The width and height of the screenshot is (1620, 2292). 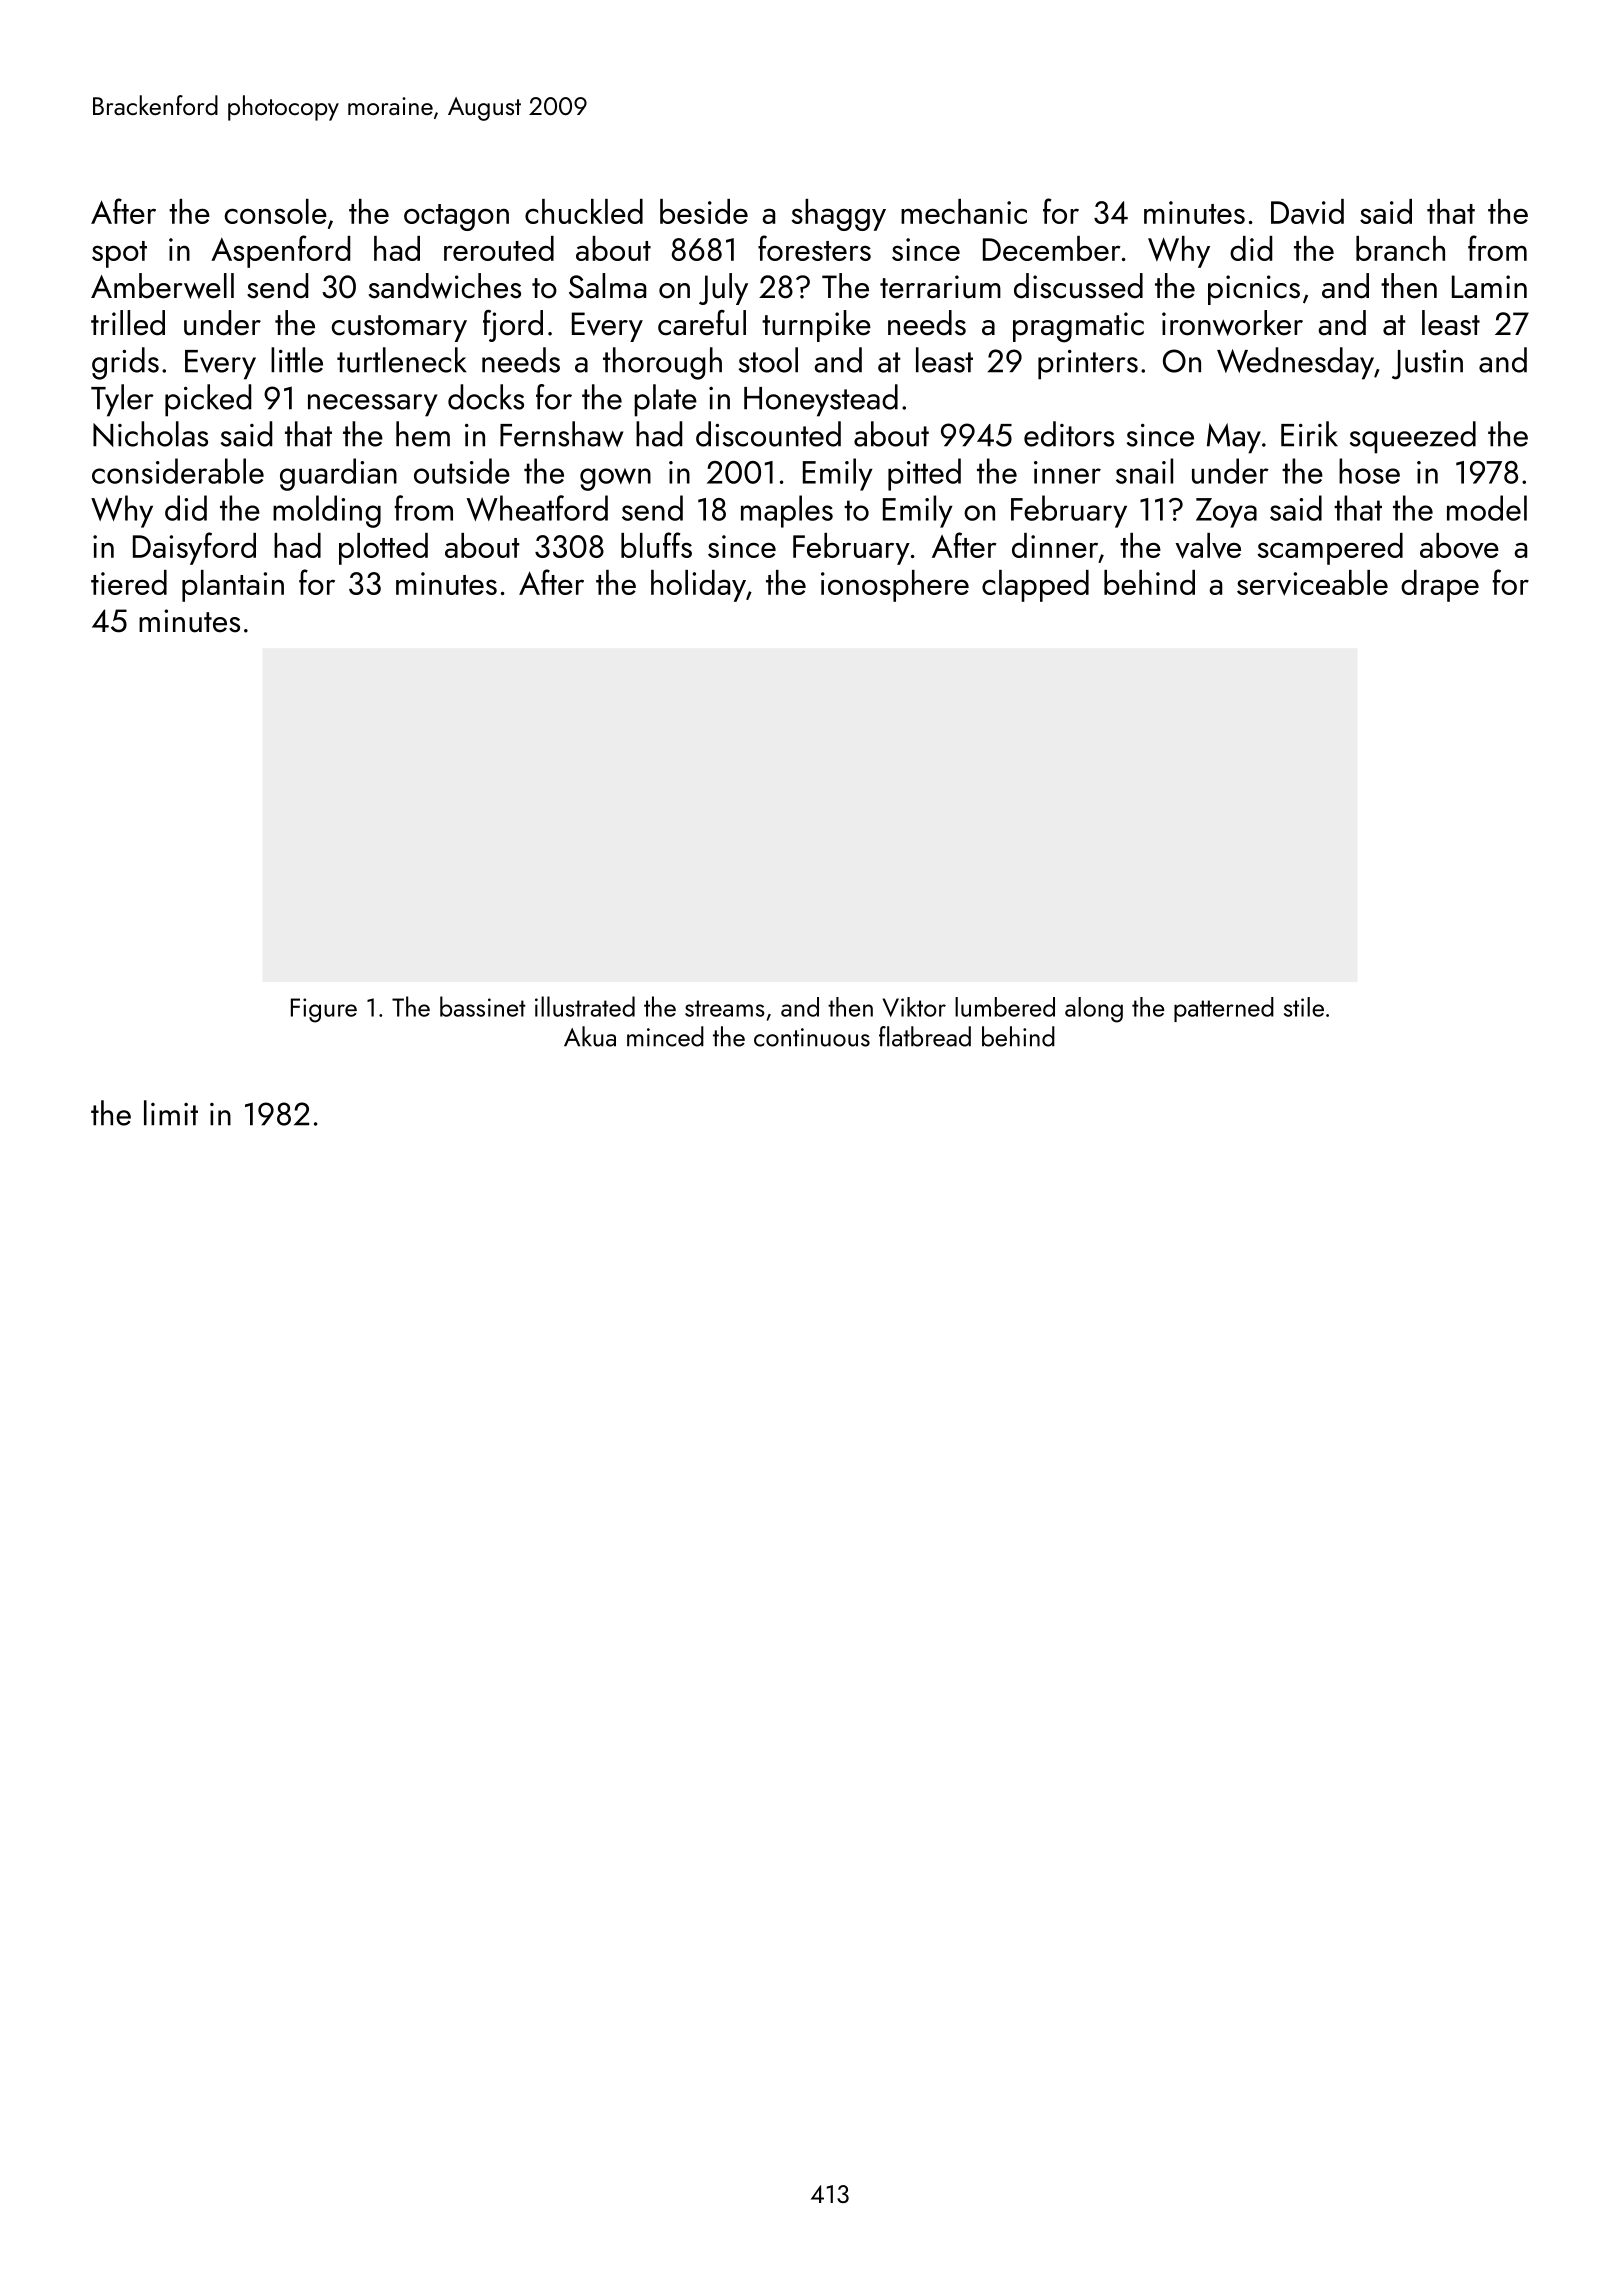 What do you see at coordinates (1304, 1007) in the screenshot?
I see `stile` at bounding box center [1304, 1007].
